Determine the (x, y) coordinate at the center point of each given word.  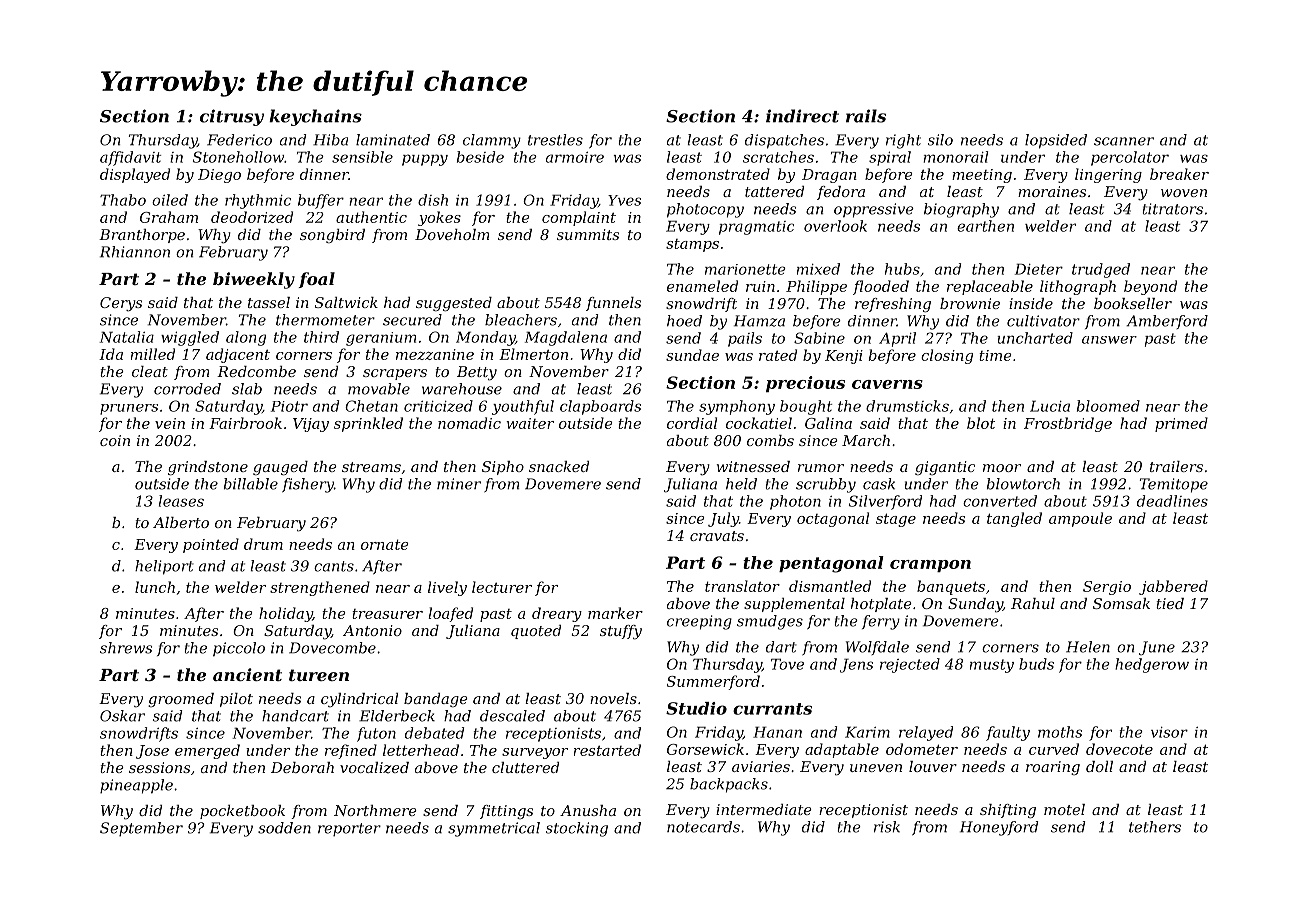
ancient (247, 674)
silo (940, 140)
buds (1036, 664)
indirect (802, 116)
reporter (349, 829)
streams (371, 467)
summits (588, 234)
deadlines (1172, 501)
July (723, 519)
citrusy (232, 117)
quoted (536, 632)
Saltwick (346, 302)
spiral (890, 158)
